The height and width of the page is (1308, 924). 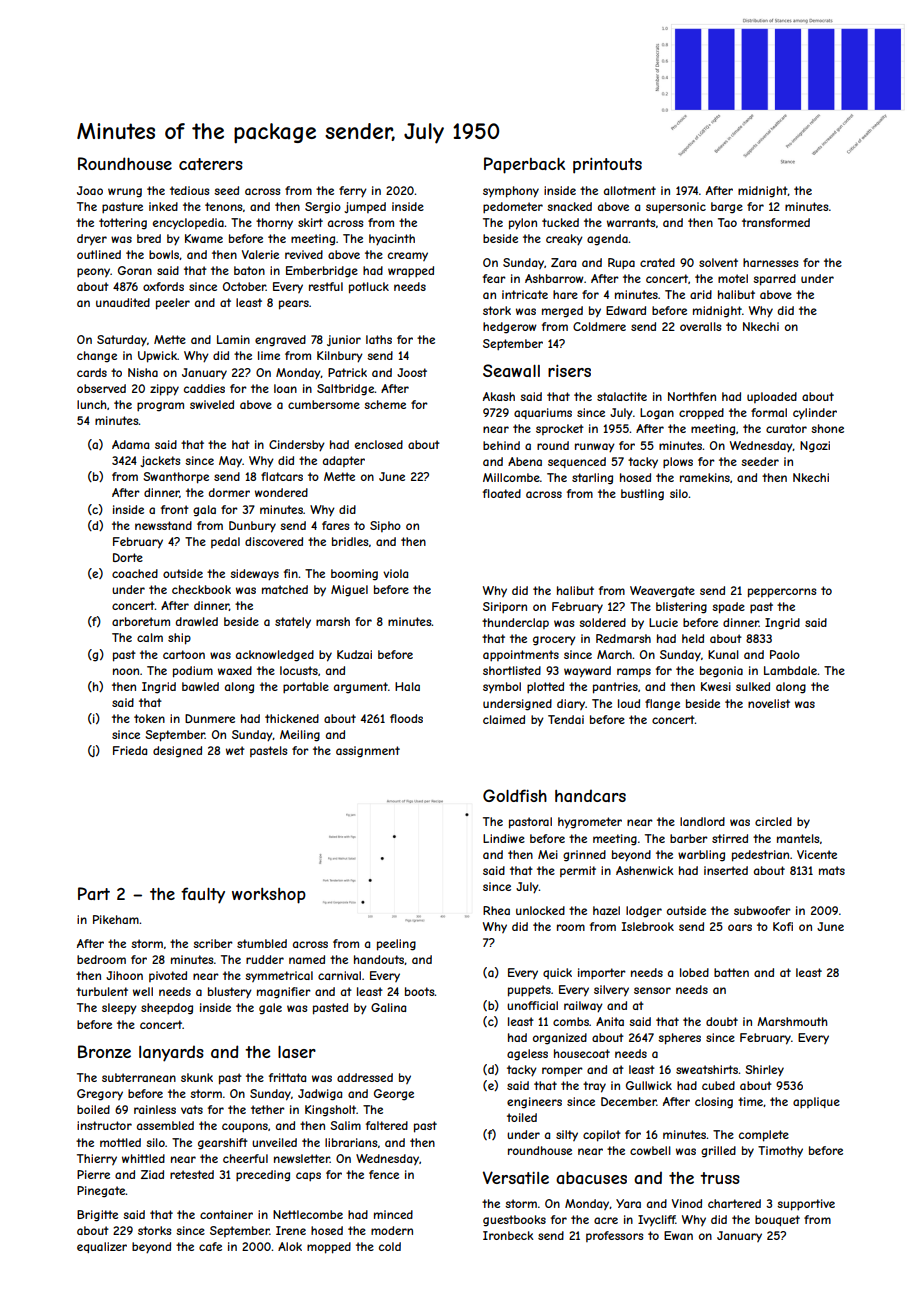 What do you see at coordinates (235, 750) in the page?
I see `wet` at bounding box center [235, 750].
